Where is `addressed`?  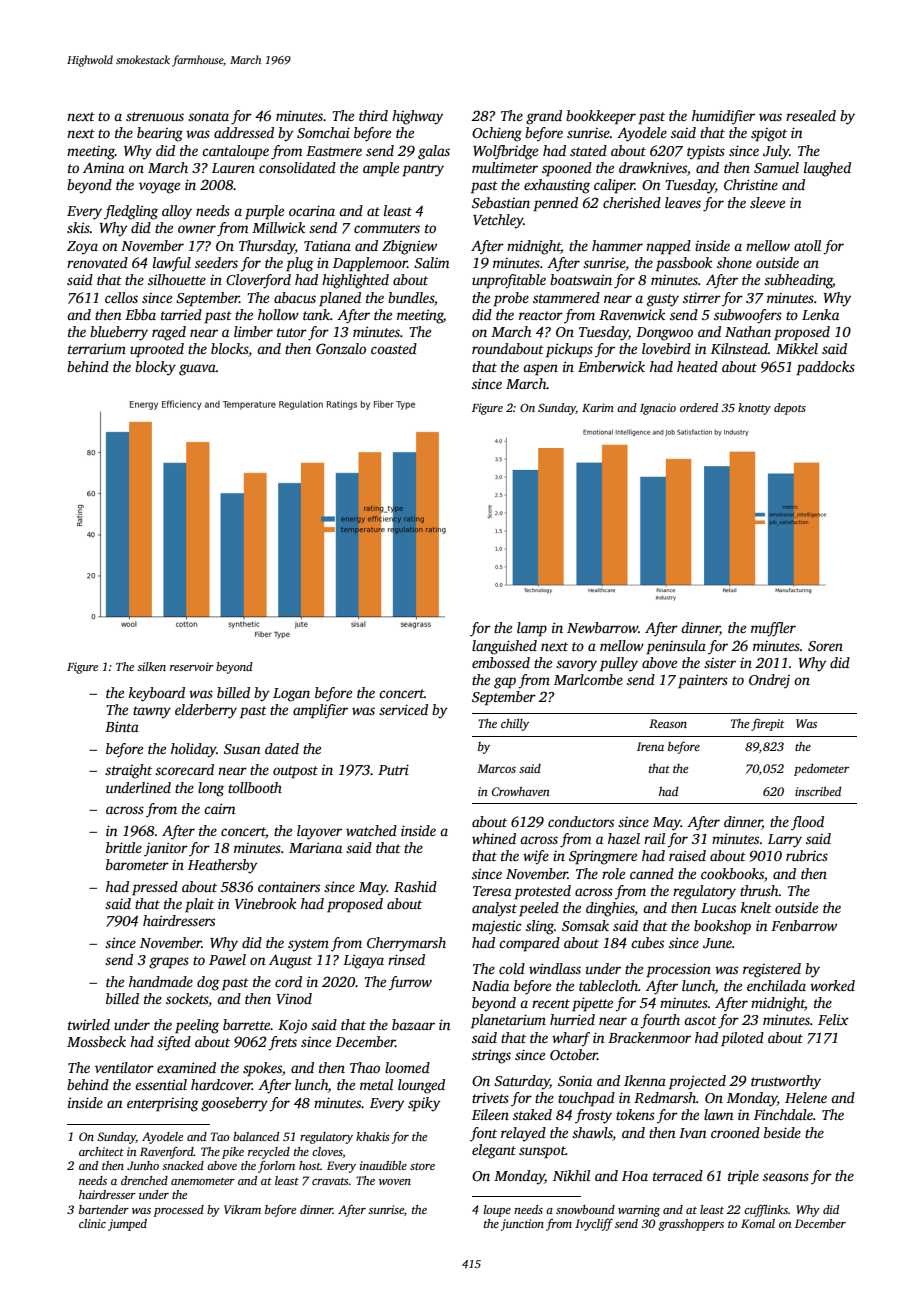 addressed is located at coordinates (244, 132).
